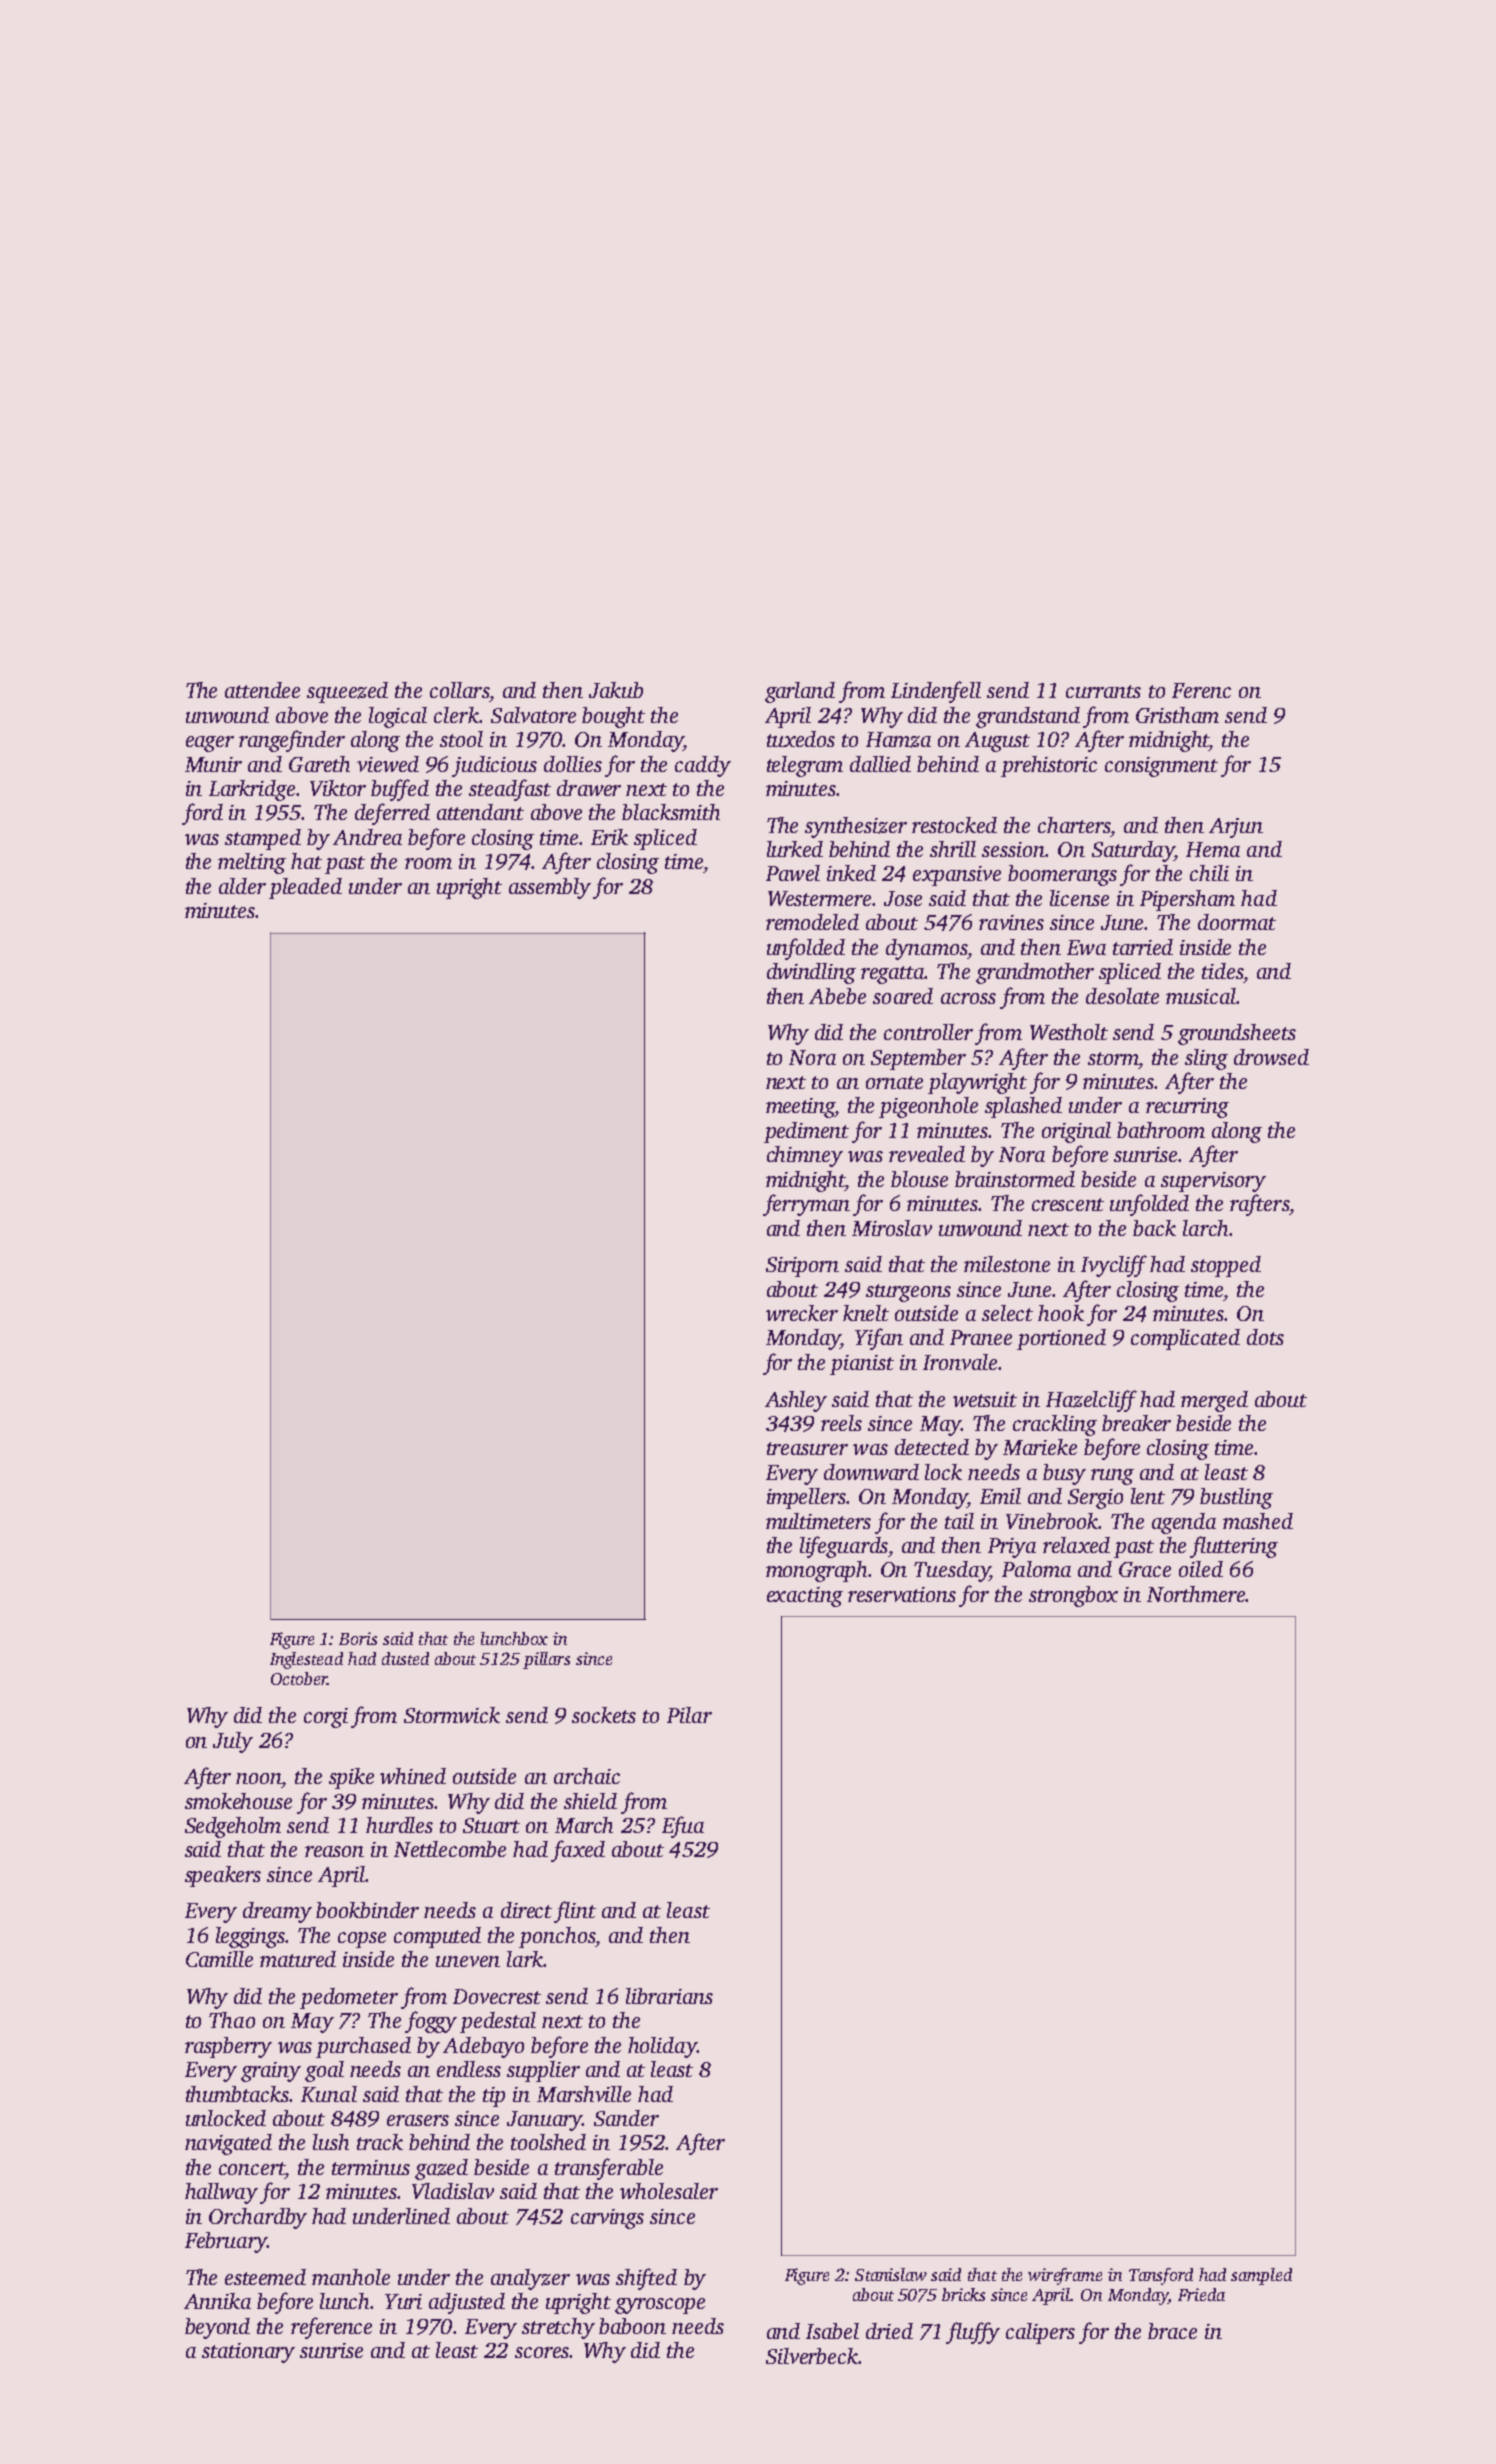 This image has height=2464, width=1496. Describe the element at coordinates (936, 692) in the image. I see `Lindenfell` at that location.
